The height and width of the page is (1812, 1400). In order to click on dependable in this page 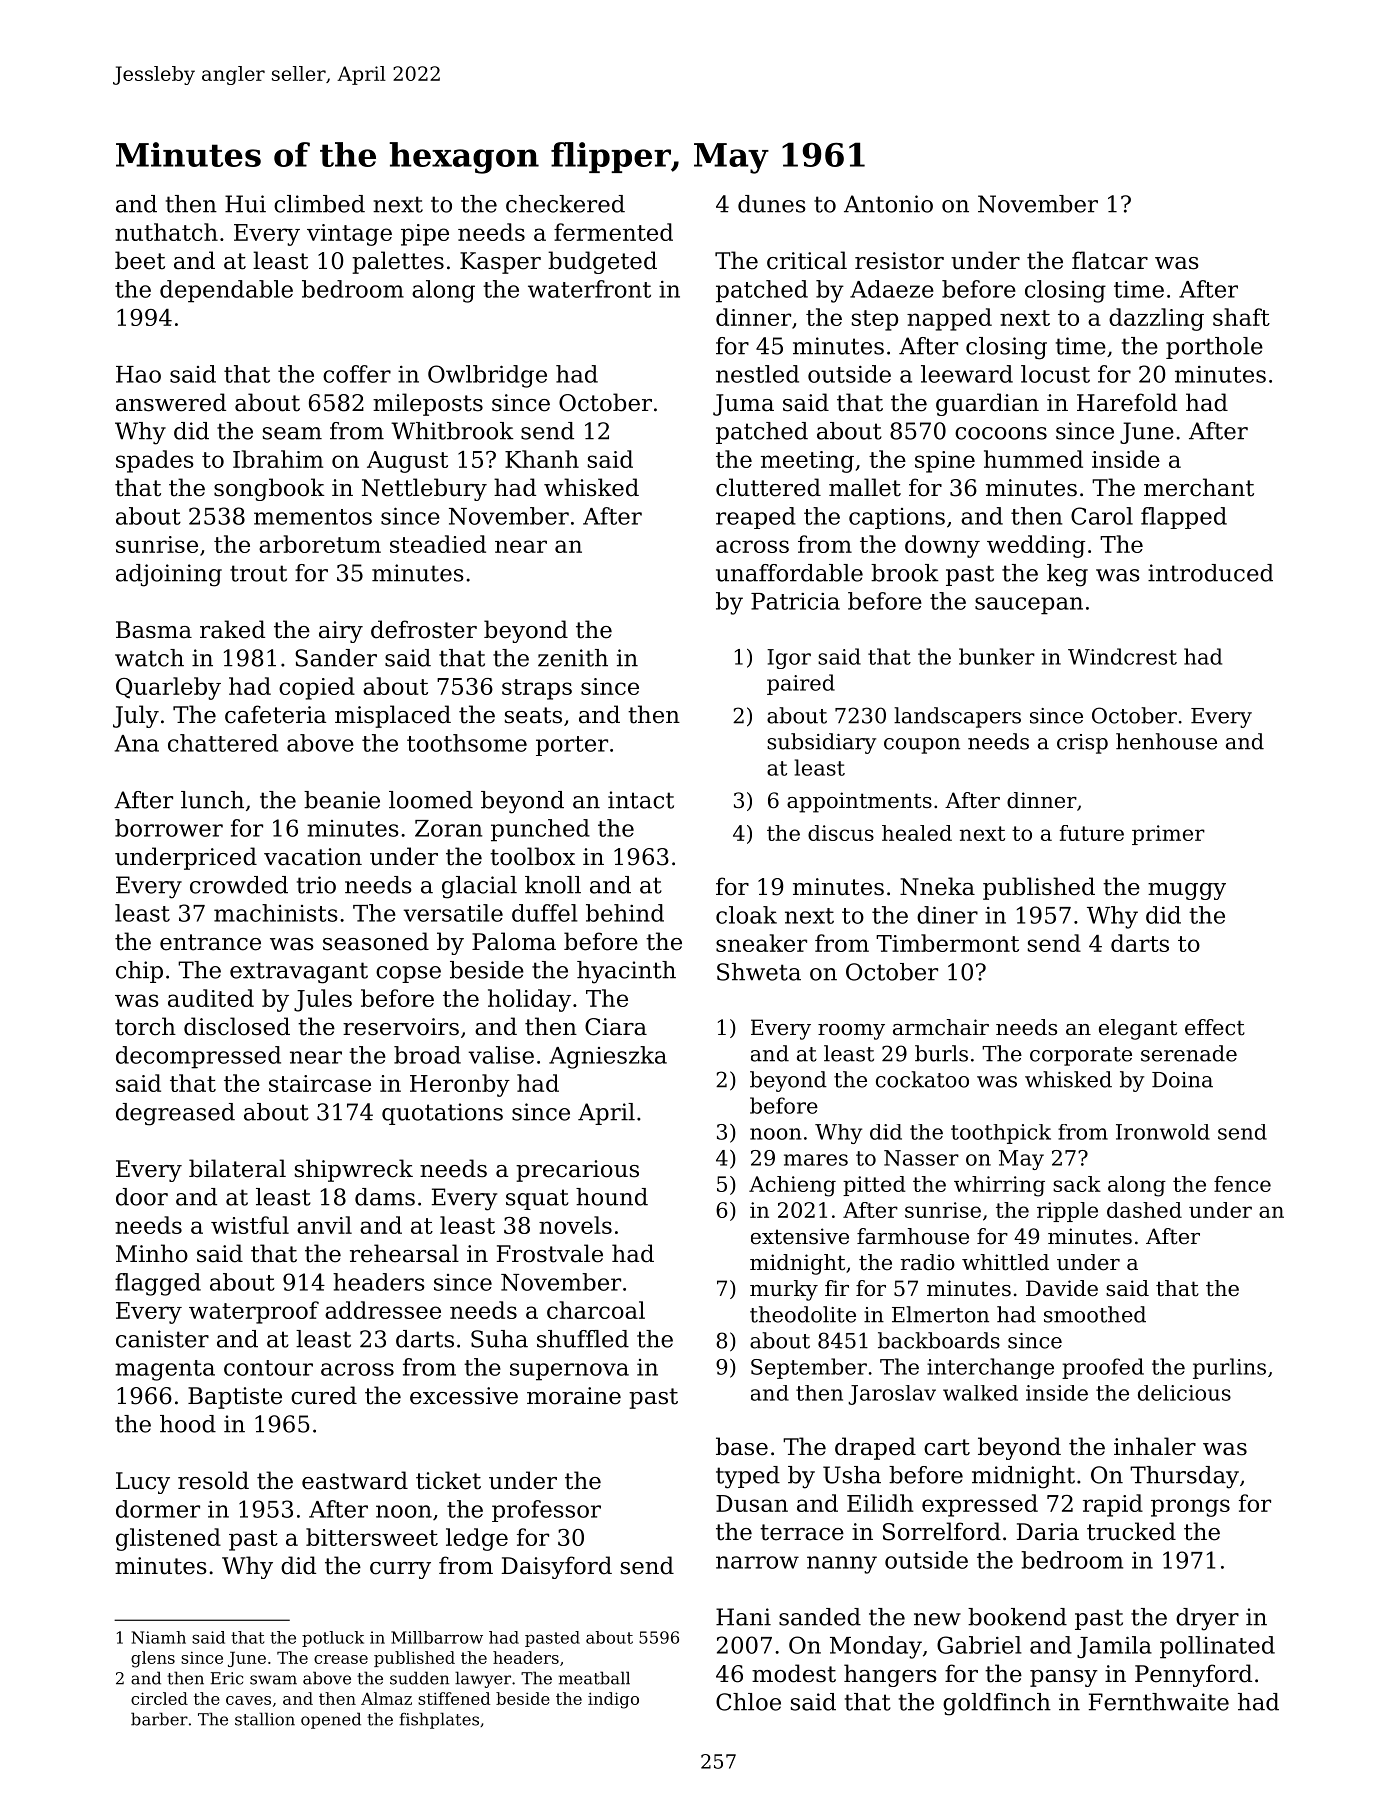, I will do `click(226, 291)`.
